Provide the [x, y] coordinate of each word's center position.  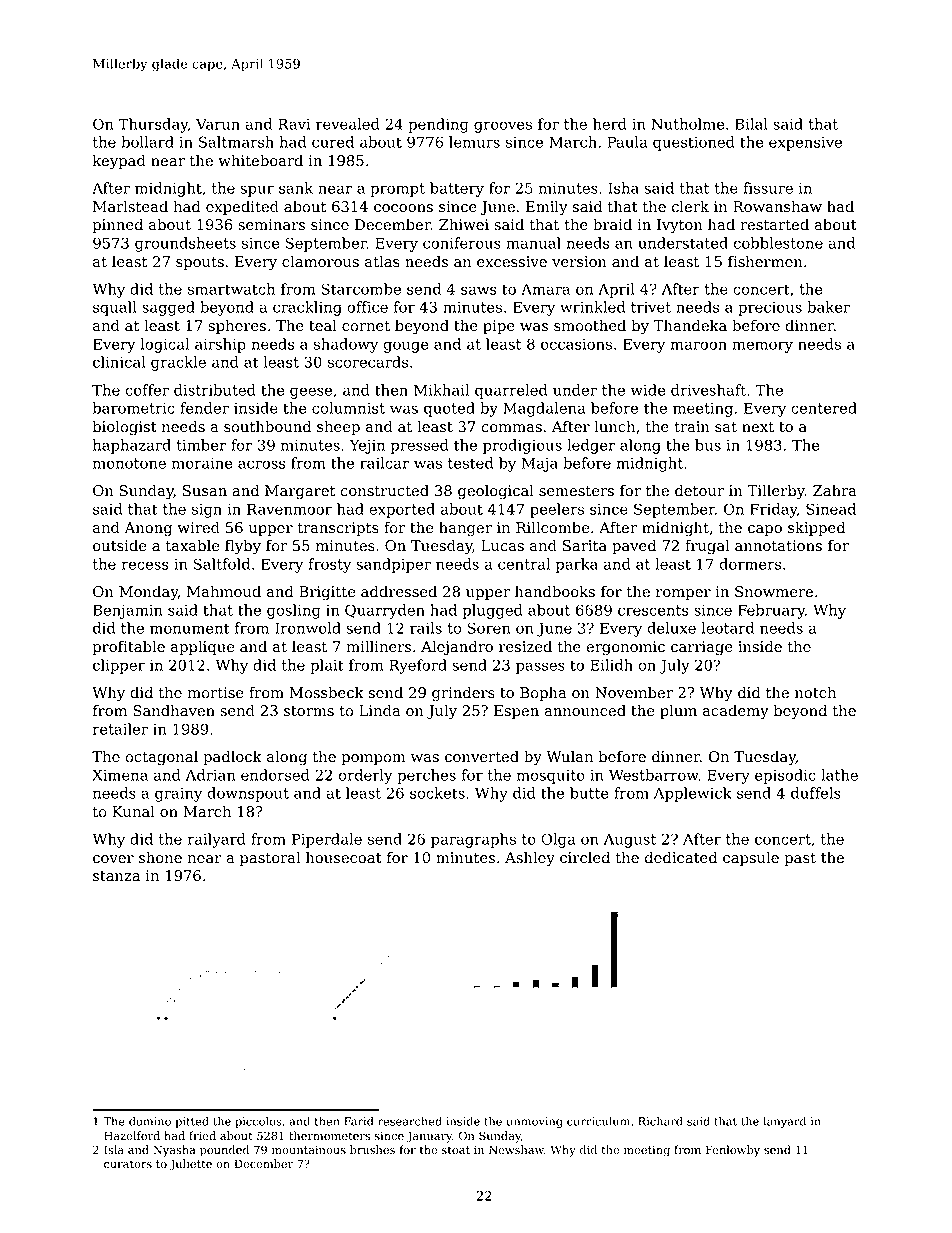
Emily [547, 208]
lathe [839, 775]
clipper [119, 666]
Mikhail [441, 390]
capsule [751, 858]
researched [410, 1121]
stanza [116, 876]
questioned [694, 143]
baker [828, 307]
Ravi [294, 124]
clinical [119, 362]
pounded [224, 1151]
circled [585, 857]
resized [525, 646]
